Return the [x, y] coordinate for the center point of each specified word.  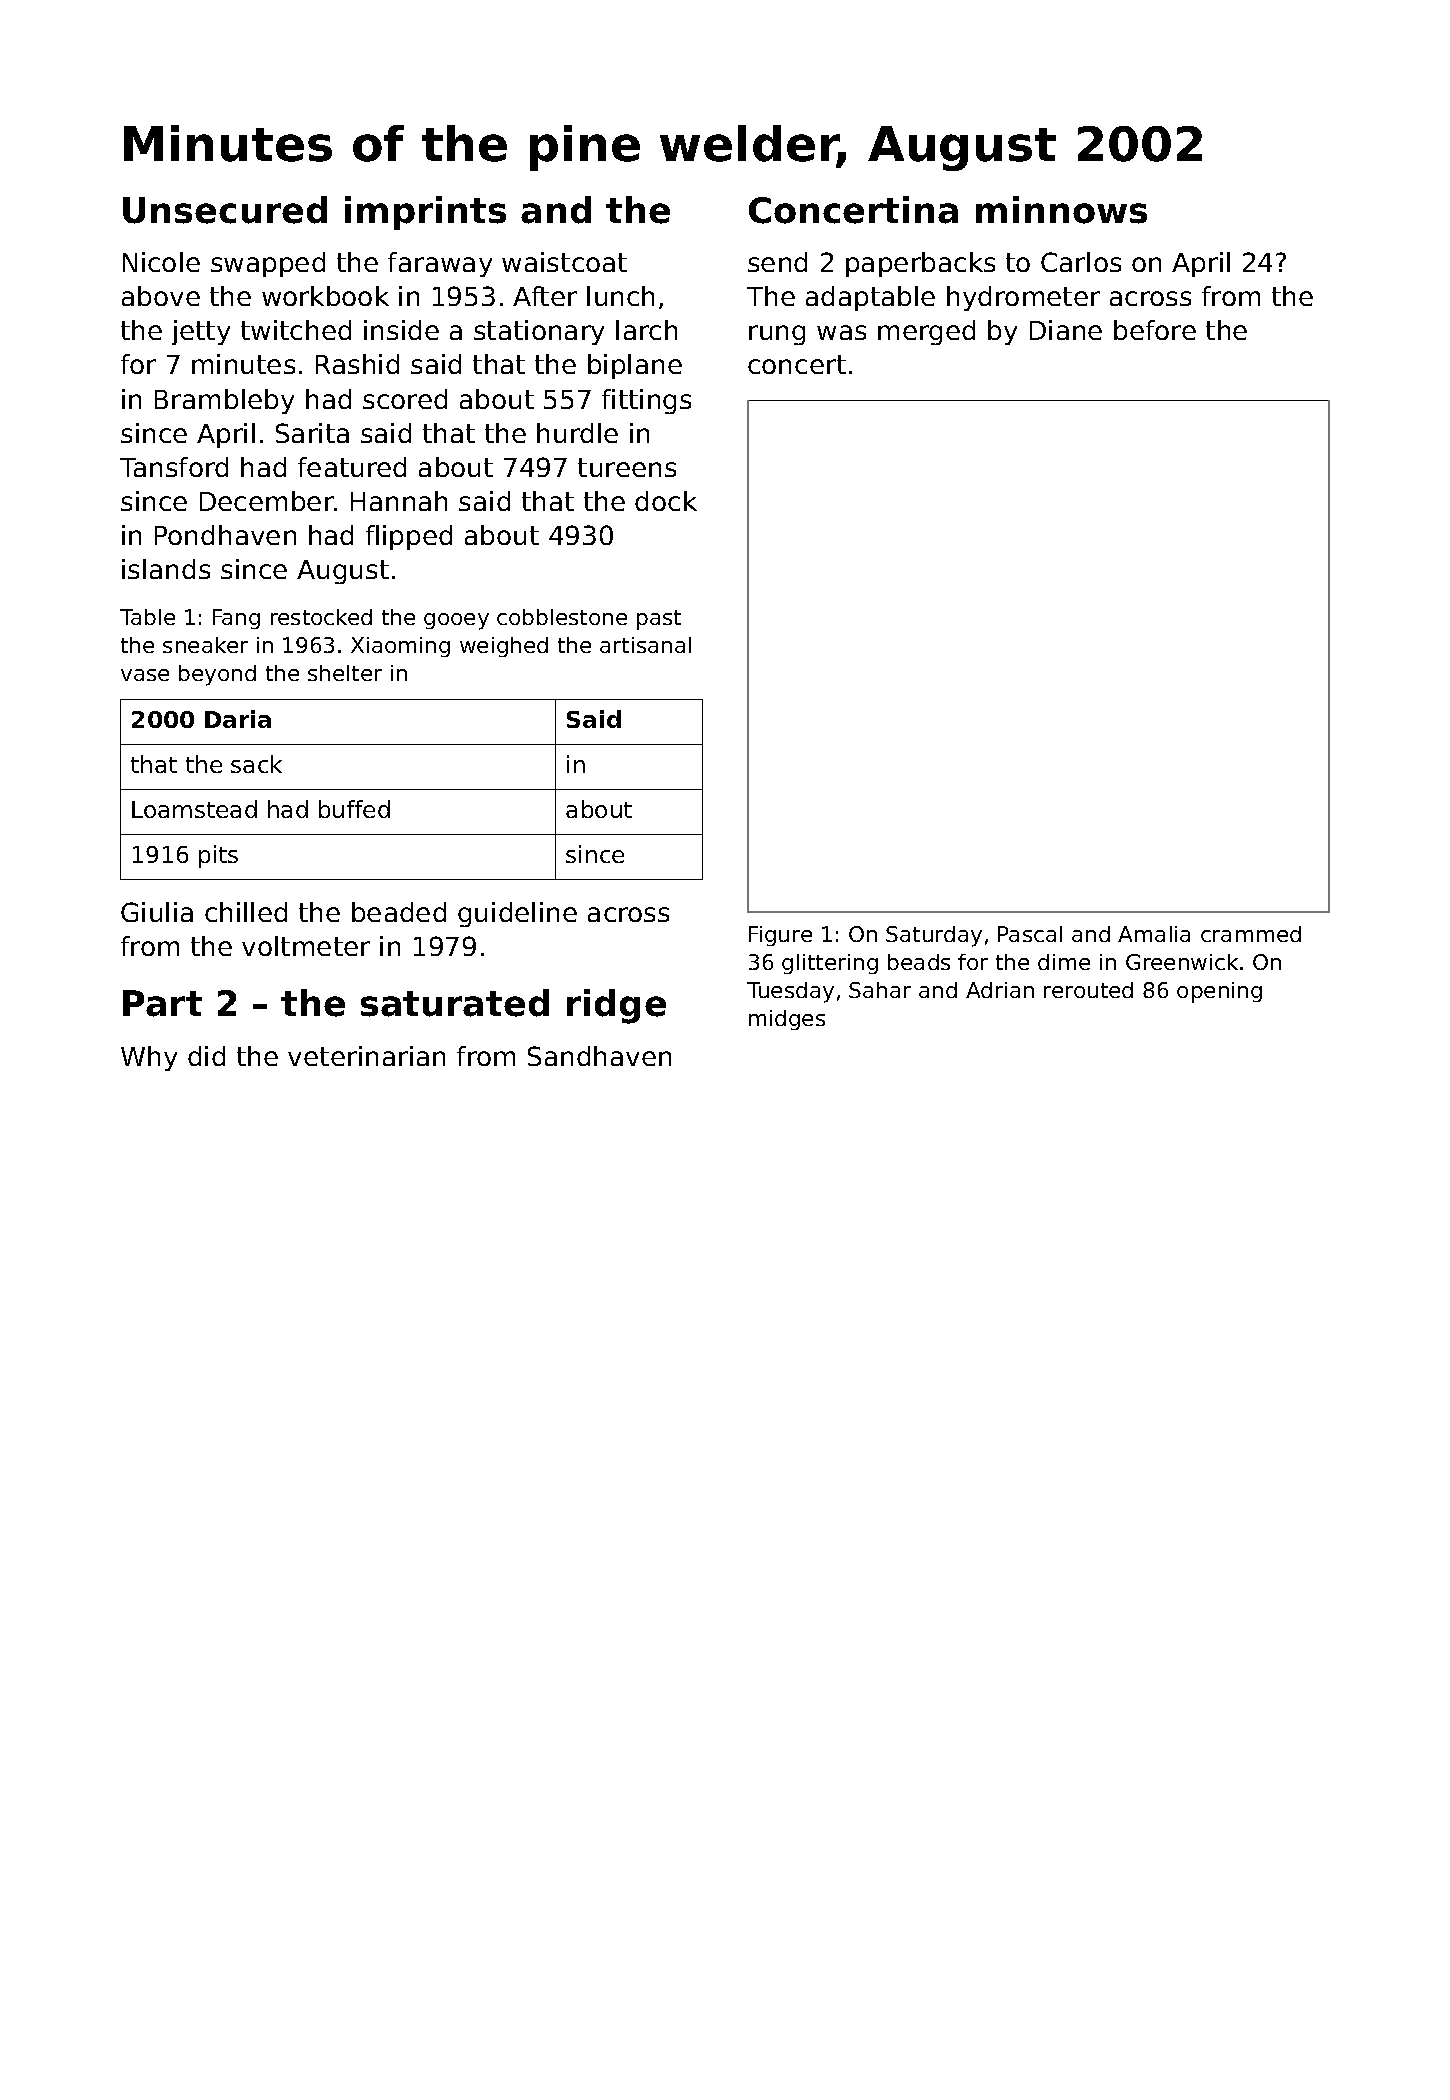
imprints [425, 213]
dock [666, 501]
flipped [409, 537]
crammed [1251, 934]
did [206, 1056]
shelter [345, 673]
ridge [616, 1006]
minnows [1061, 210]
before [1155, 330]
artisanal [645, 645]
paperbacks [920, 264]
